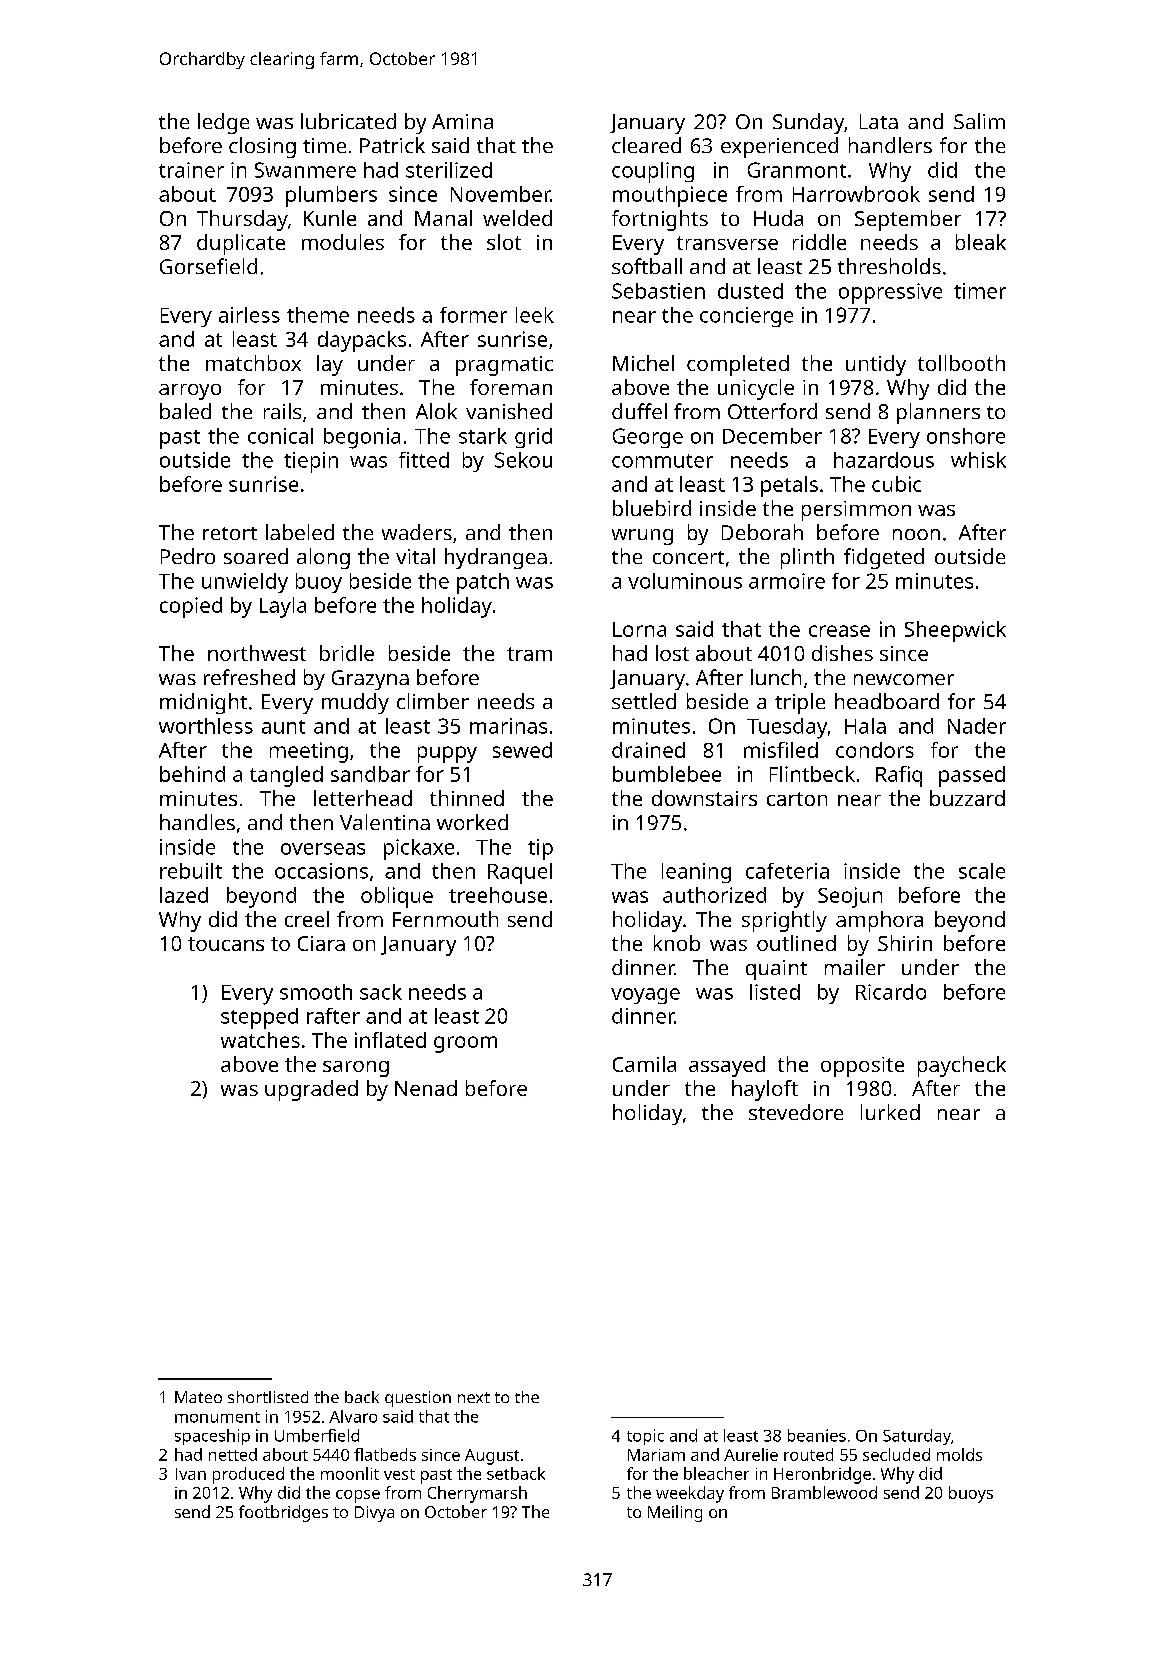 This document has width=1165, height=1654. What do you see at coordinates (208, 266) in the document?
I see `Gorsefield` at bounding box center [208, 266].
